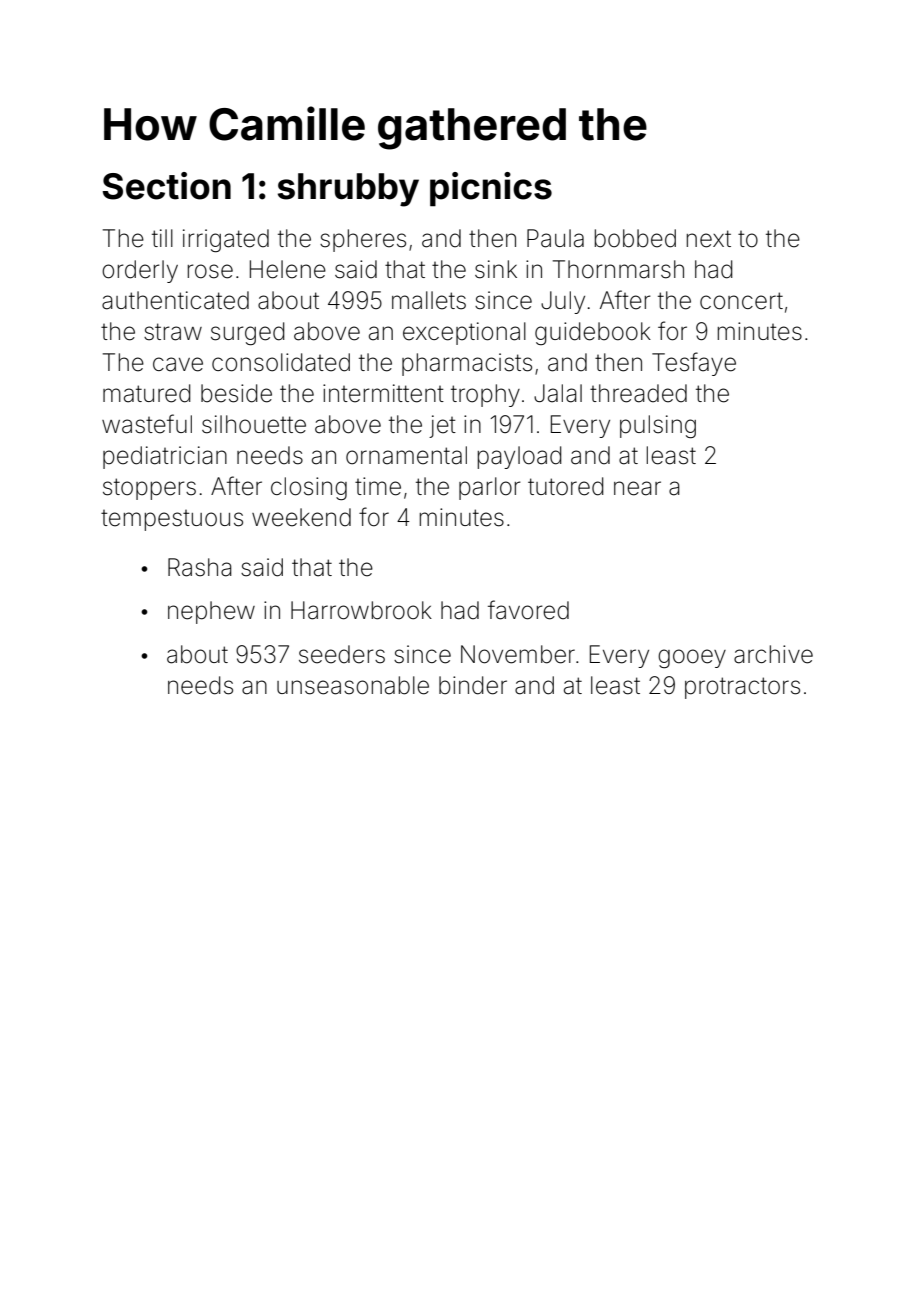  Describe the element at coordinates (348, 190) in the document. I see `shrubby` at that location.
